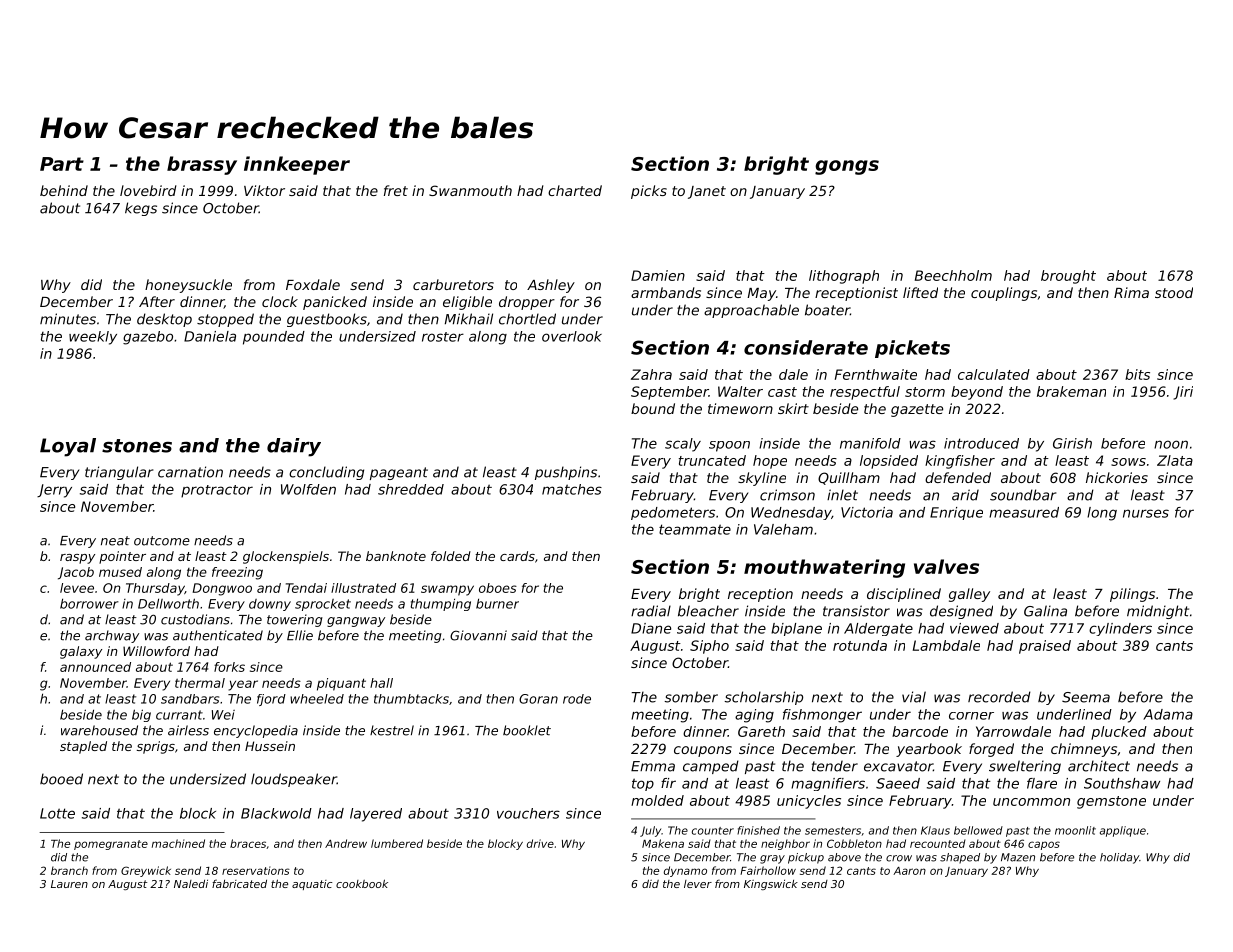  Describe the element at coordinates (69, 884) in the page. I see `Lauren` at that location.
